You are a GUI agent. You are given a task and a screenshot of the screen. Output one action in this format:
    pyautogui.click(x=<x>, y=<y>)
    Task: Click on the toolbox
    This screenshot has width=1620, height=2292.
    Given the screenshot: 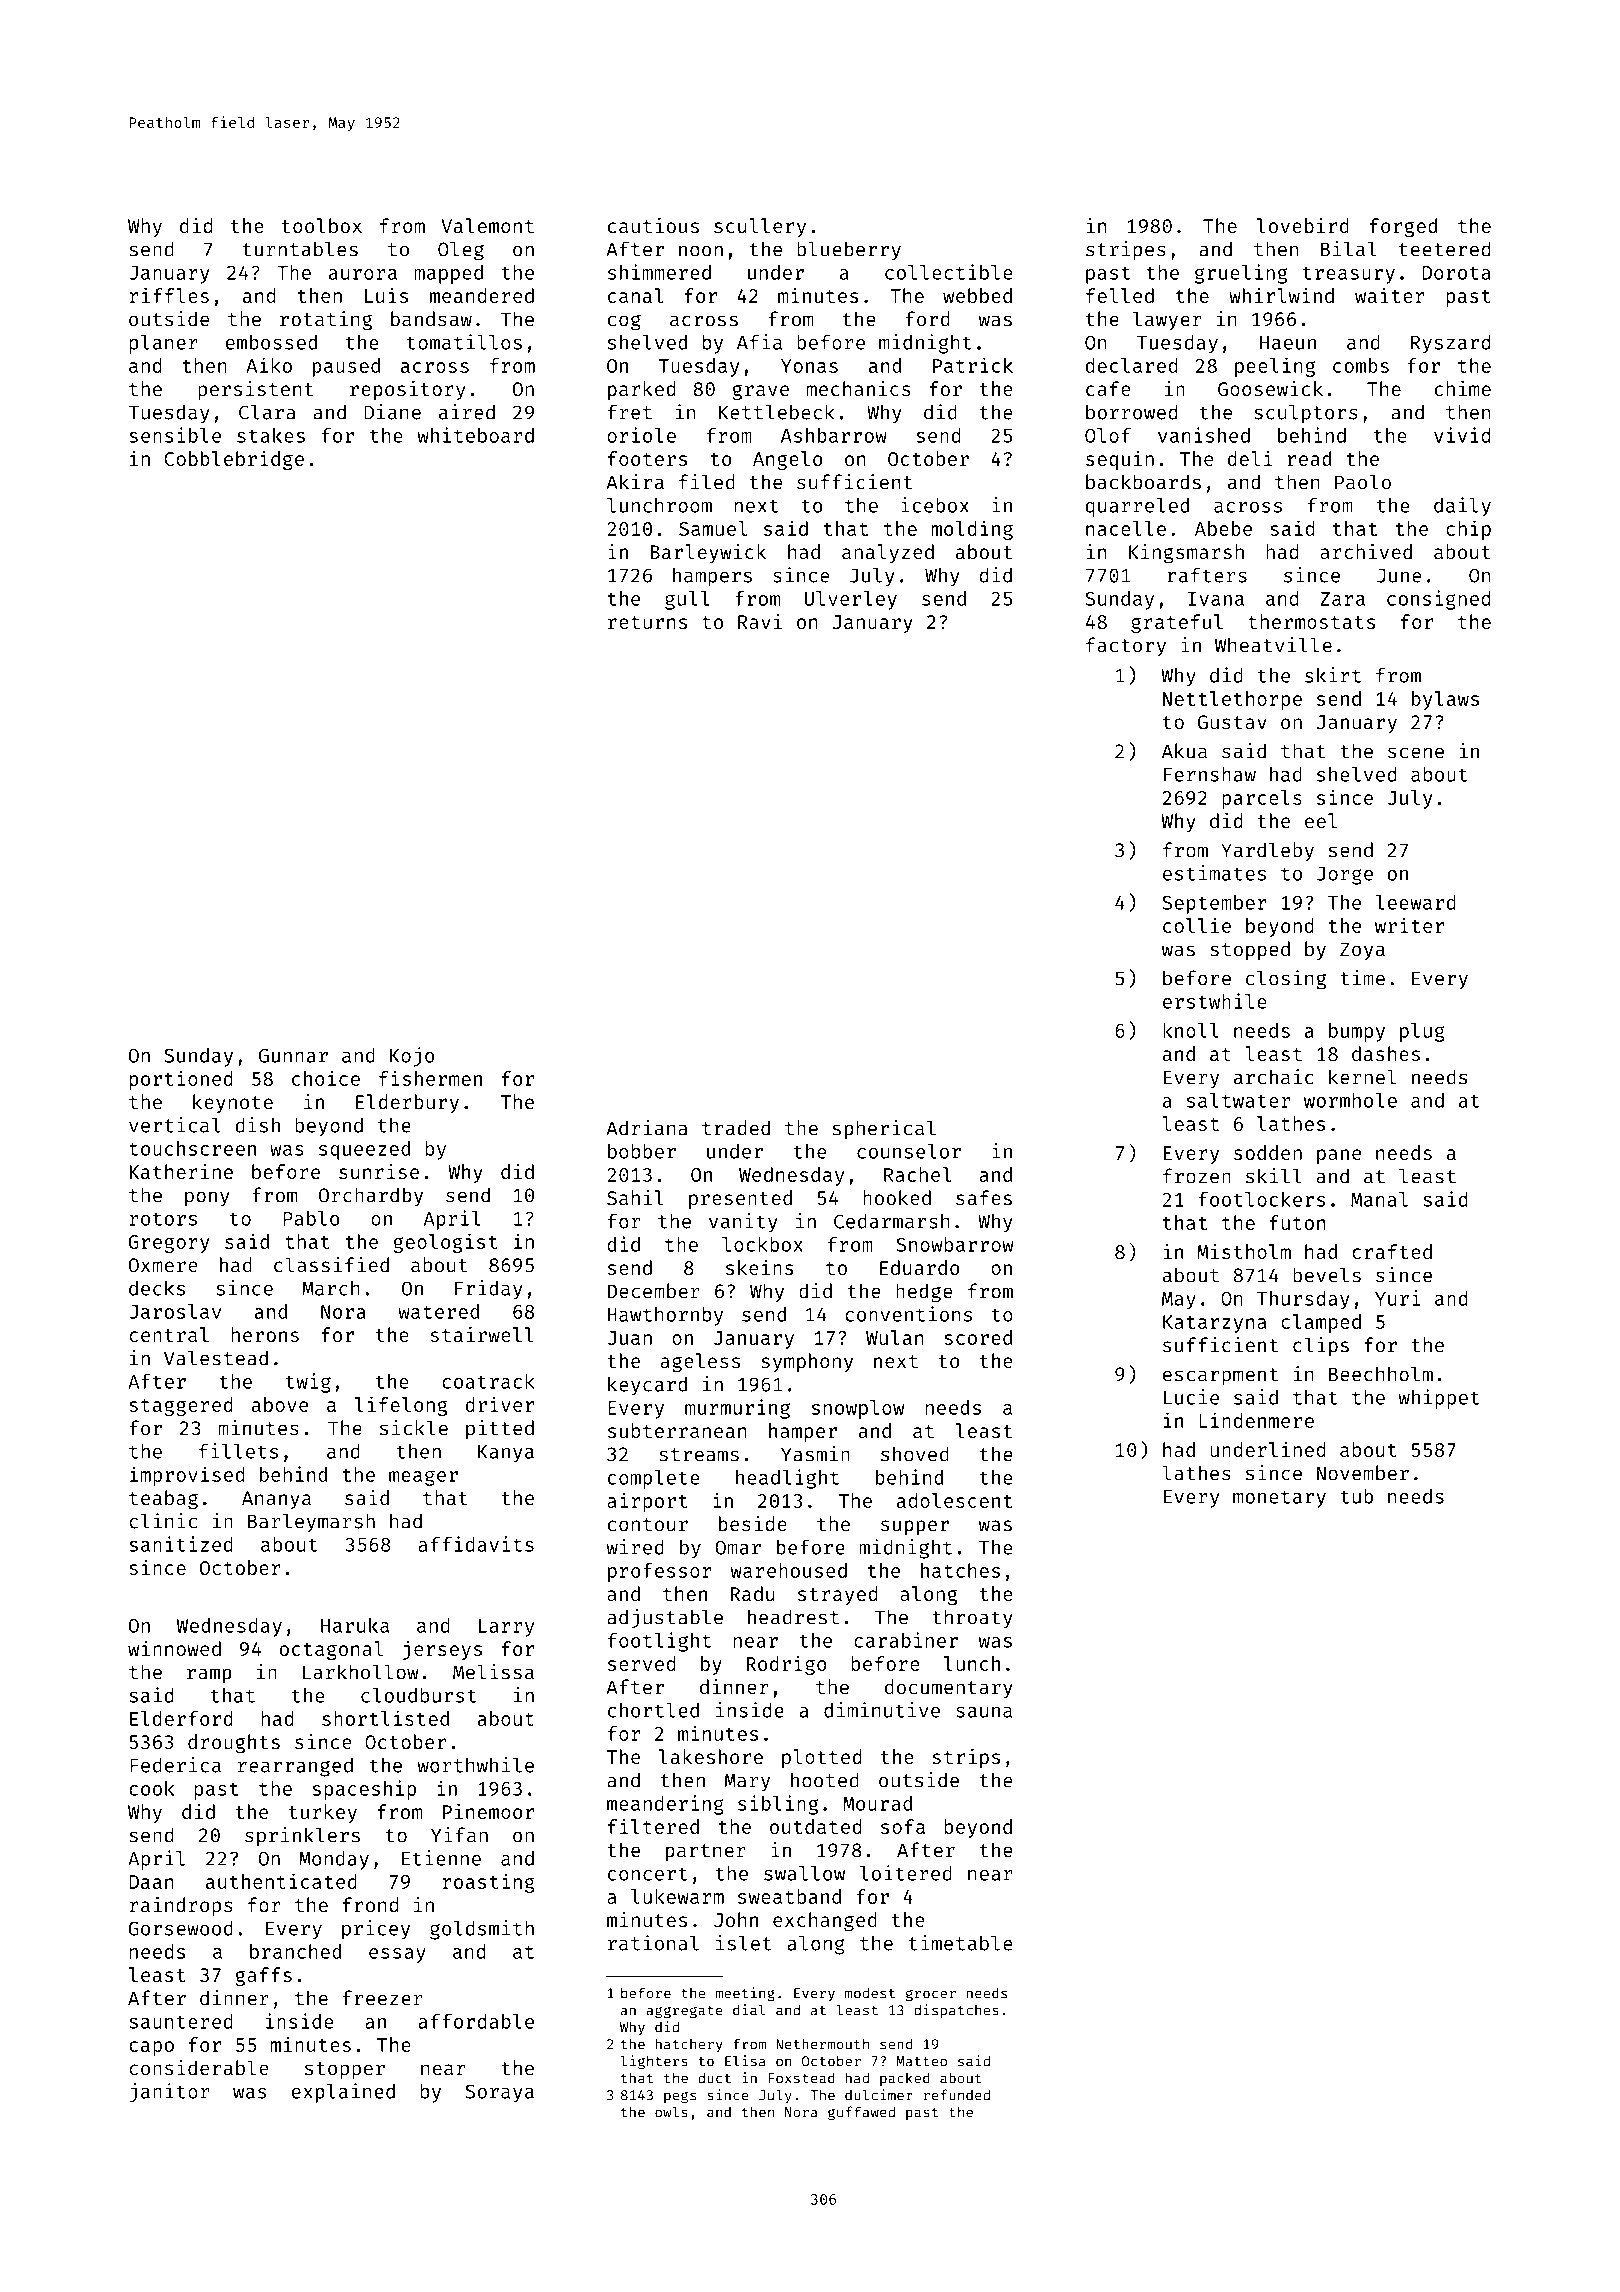 What is the action you would take?
    pyautogui.click(x=321, y=225)
